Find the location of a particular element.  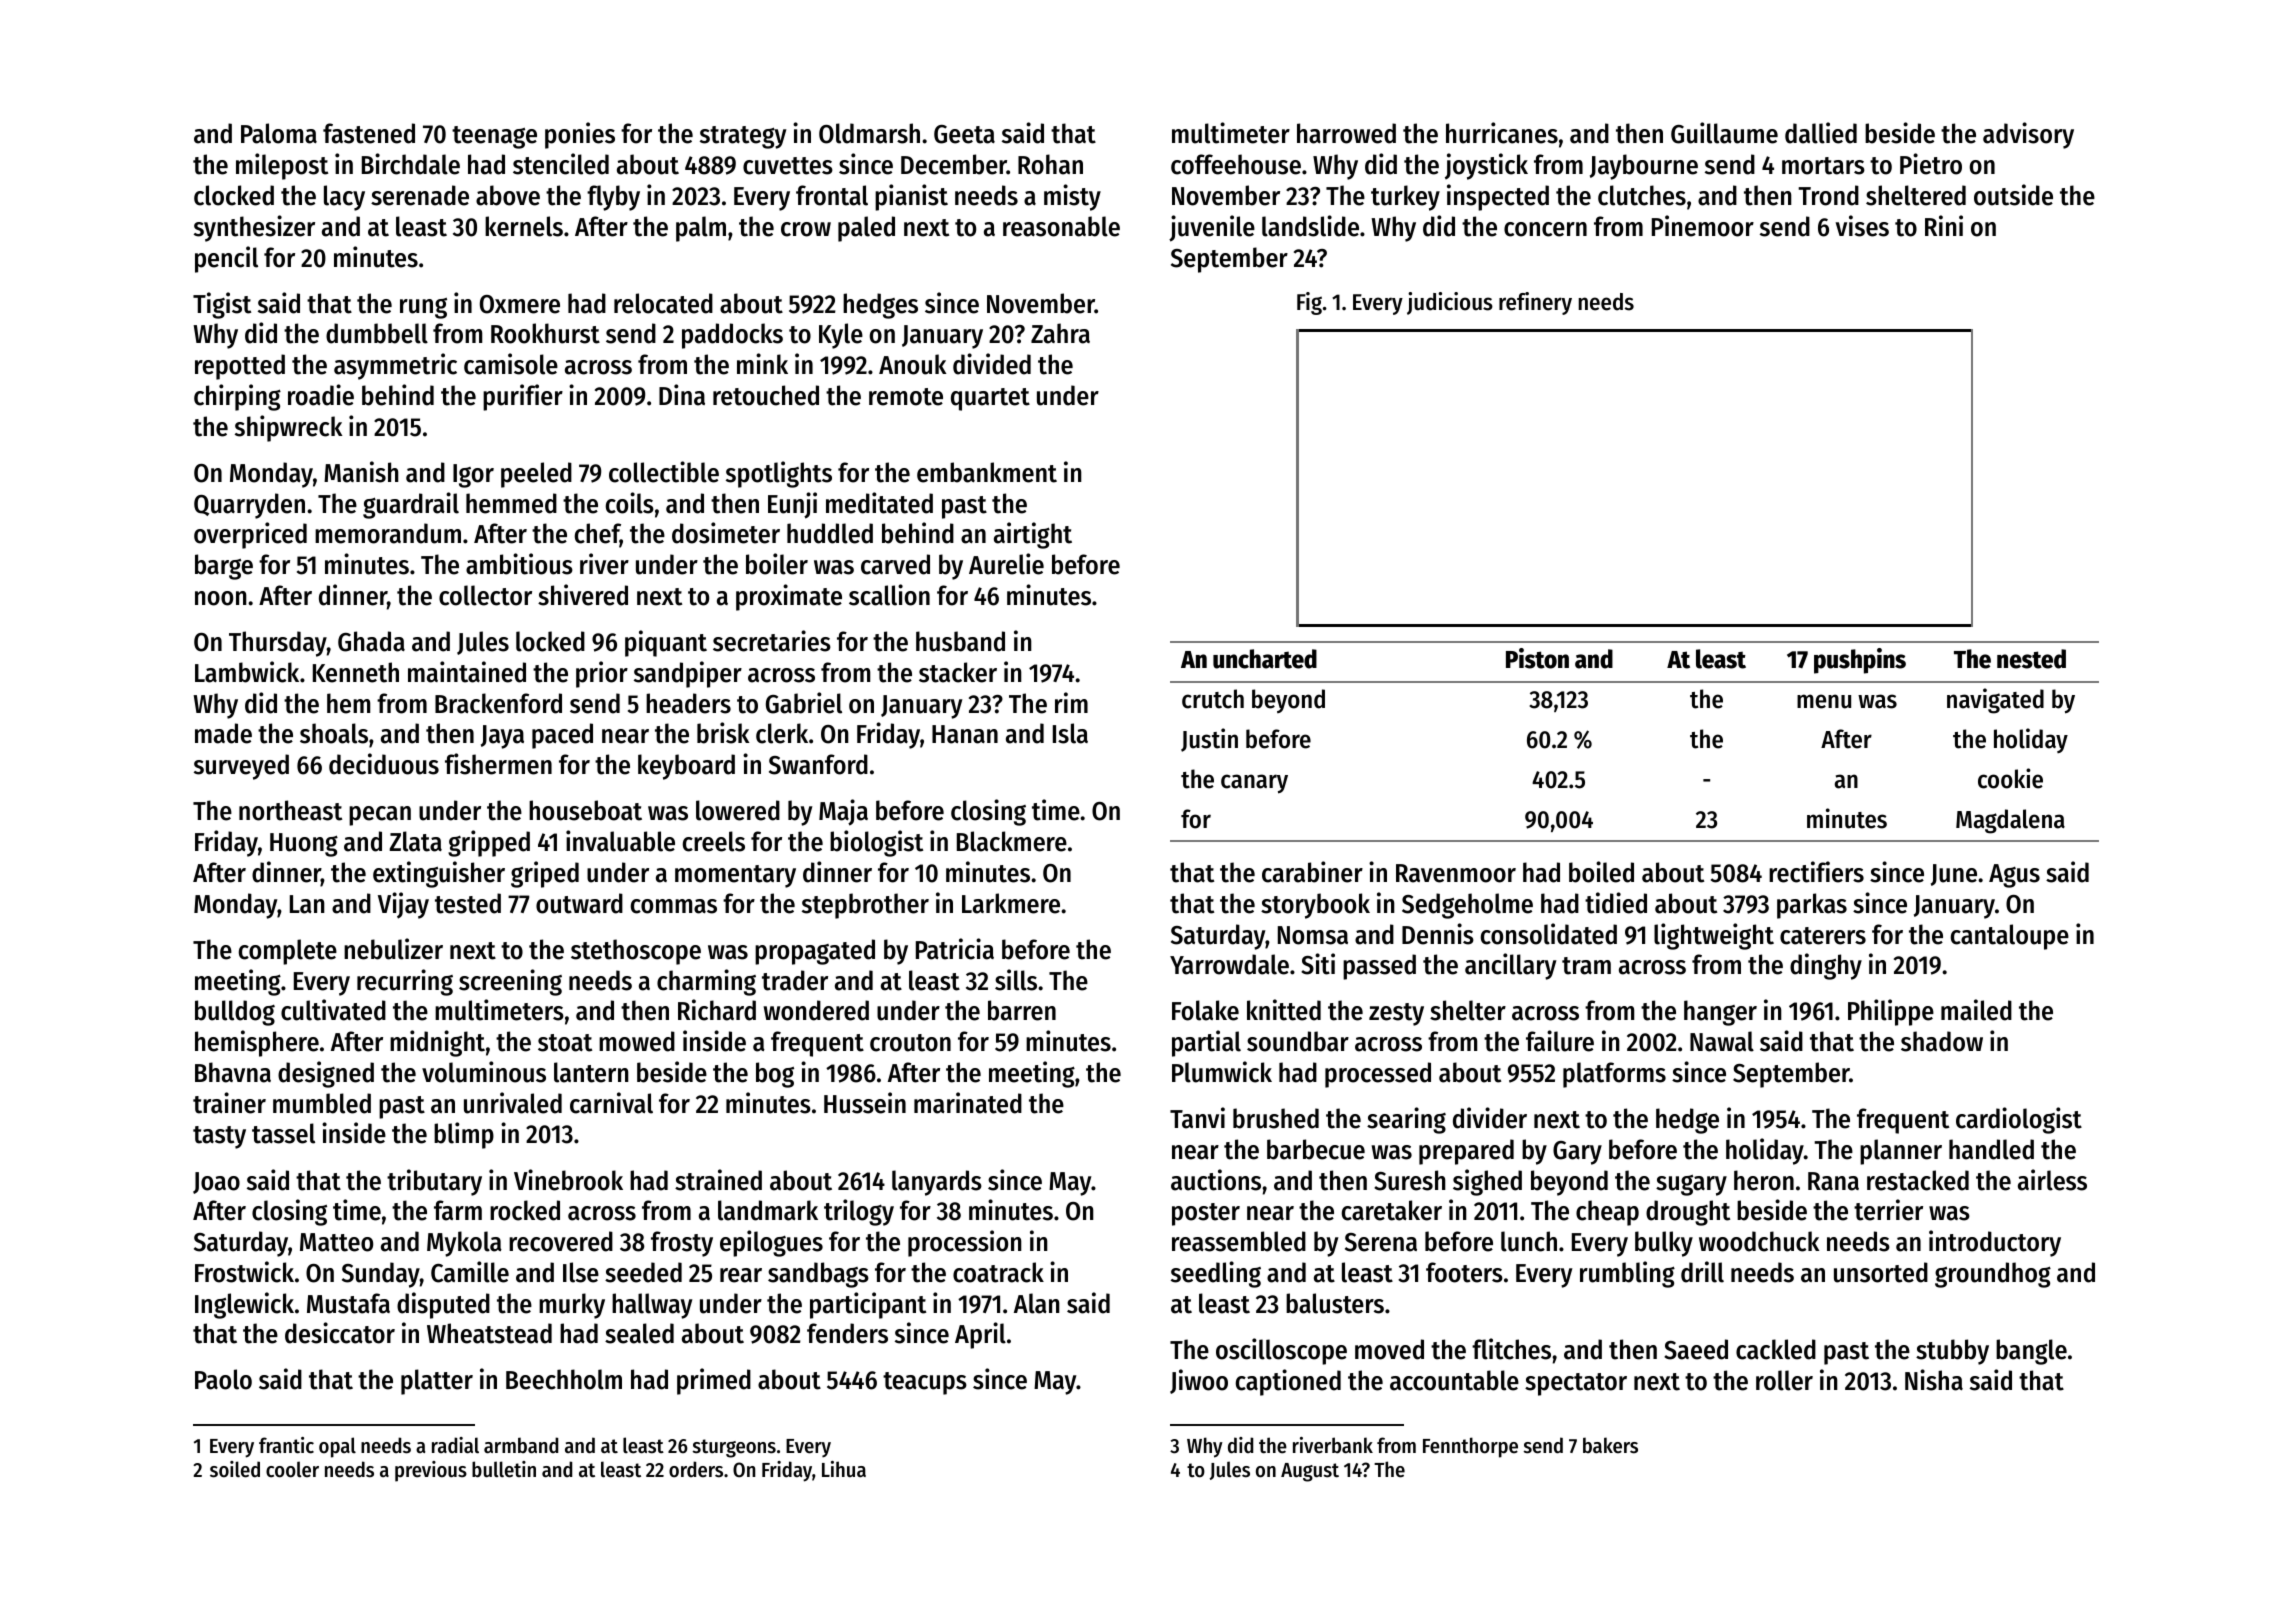

Lambwick is located at coordinates (247, 672).
